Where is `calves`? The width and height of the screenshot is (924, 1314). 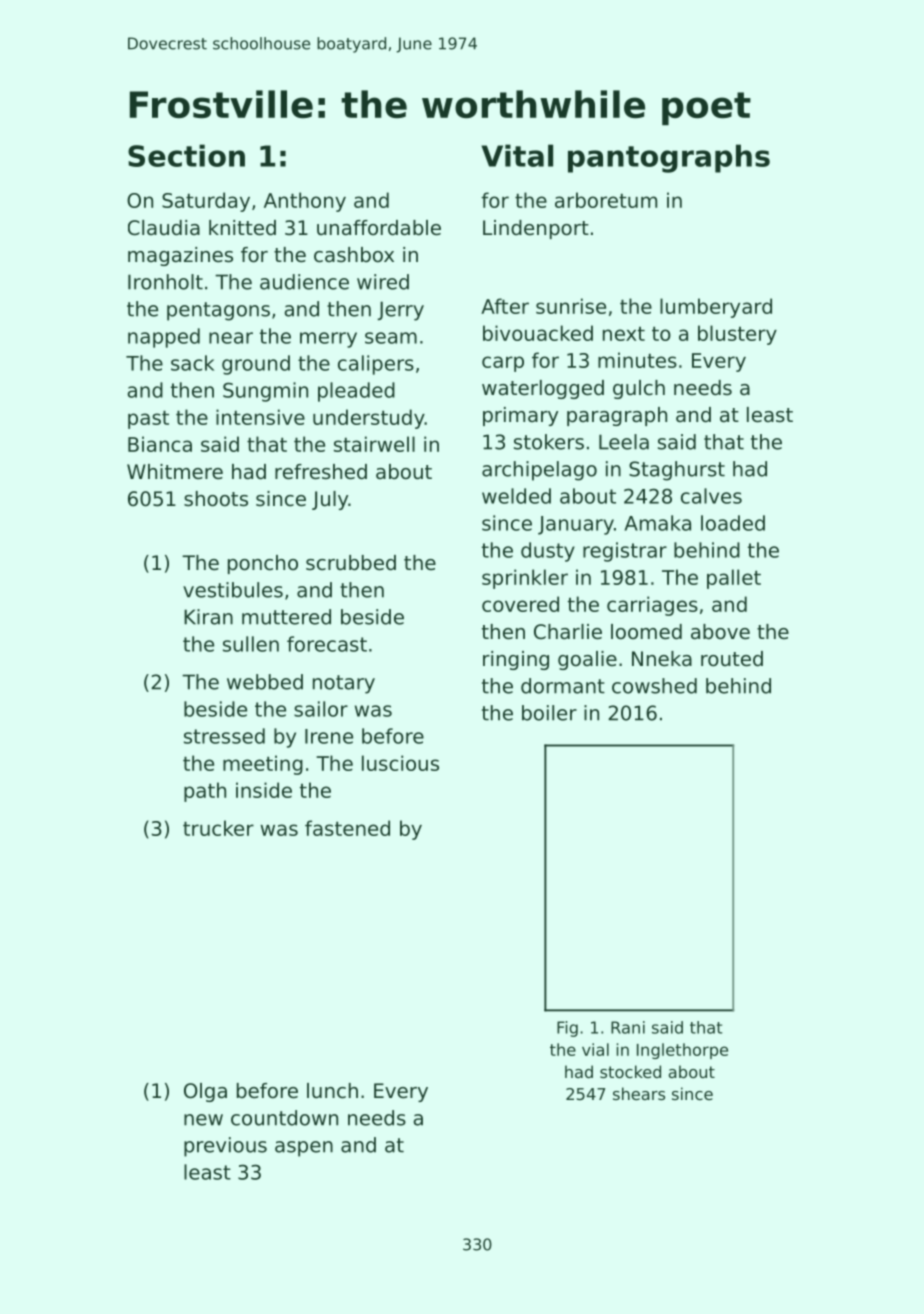 calves is located at coordinates (711, 496).
